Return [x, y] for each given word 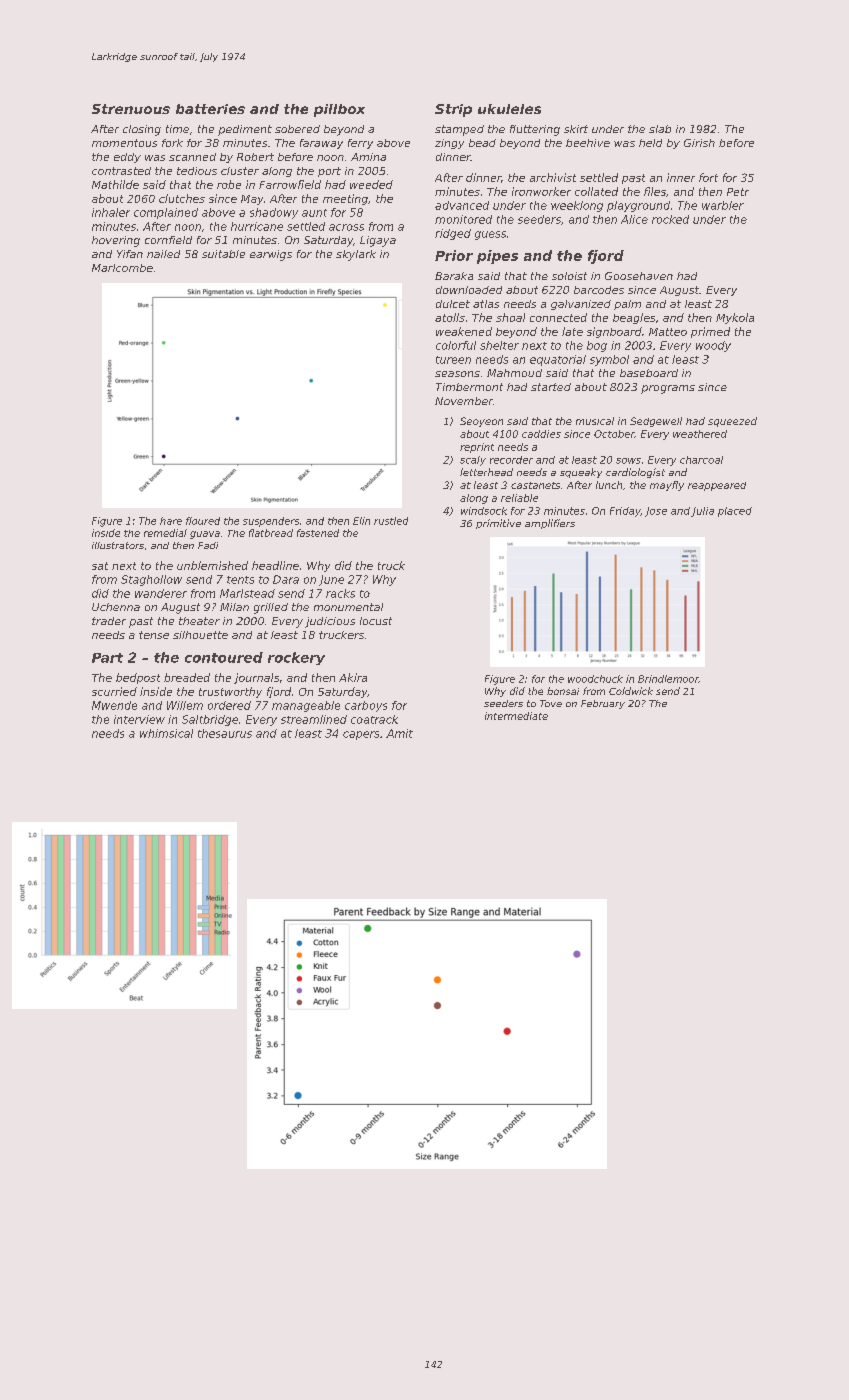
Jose [656, 512]
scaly [473, 461]
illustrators [118, 545]
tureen [453, 360]
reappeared [717, 486]
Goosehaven [639, 276]
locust [376, 621]
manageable [306, 706]
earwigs [271, 255]
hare [171, 521]
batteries [210, 109]
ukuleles [509, 109]
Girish [699, 143]
